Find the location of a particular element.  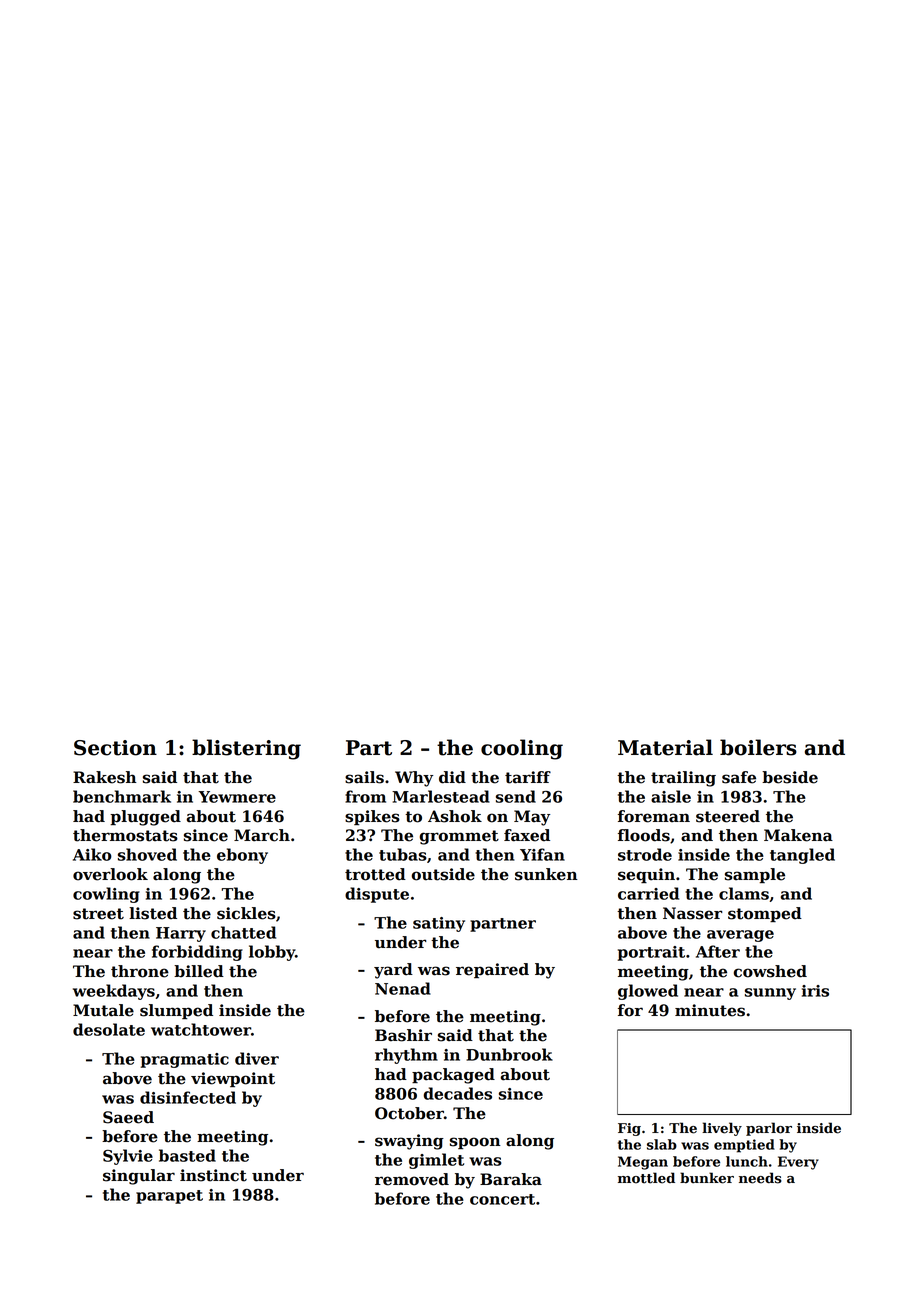

satiny is located at coordinates (439, 924).
